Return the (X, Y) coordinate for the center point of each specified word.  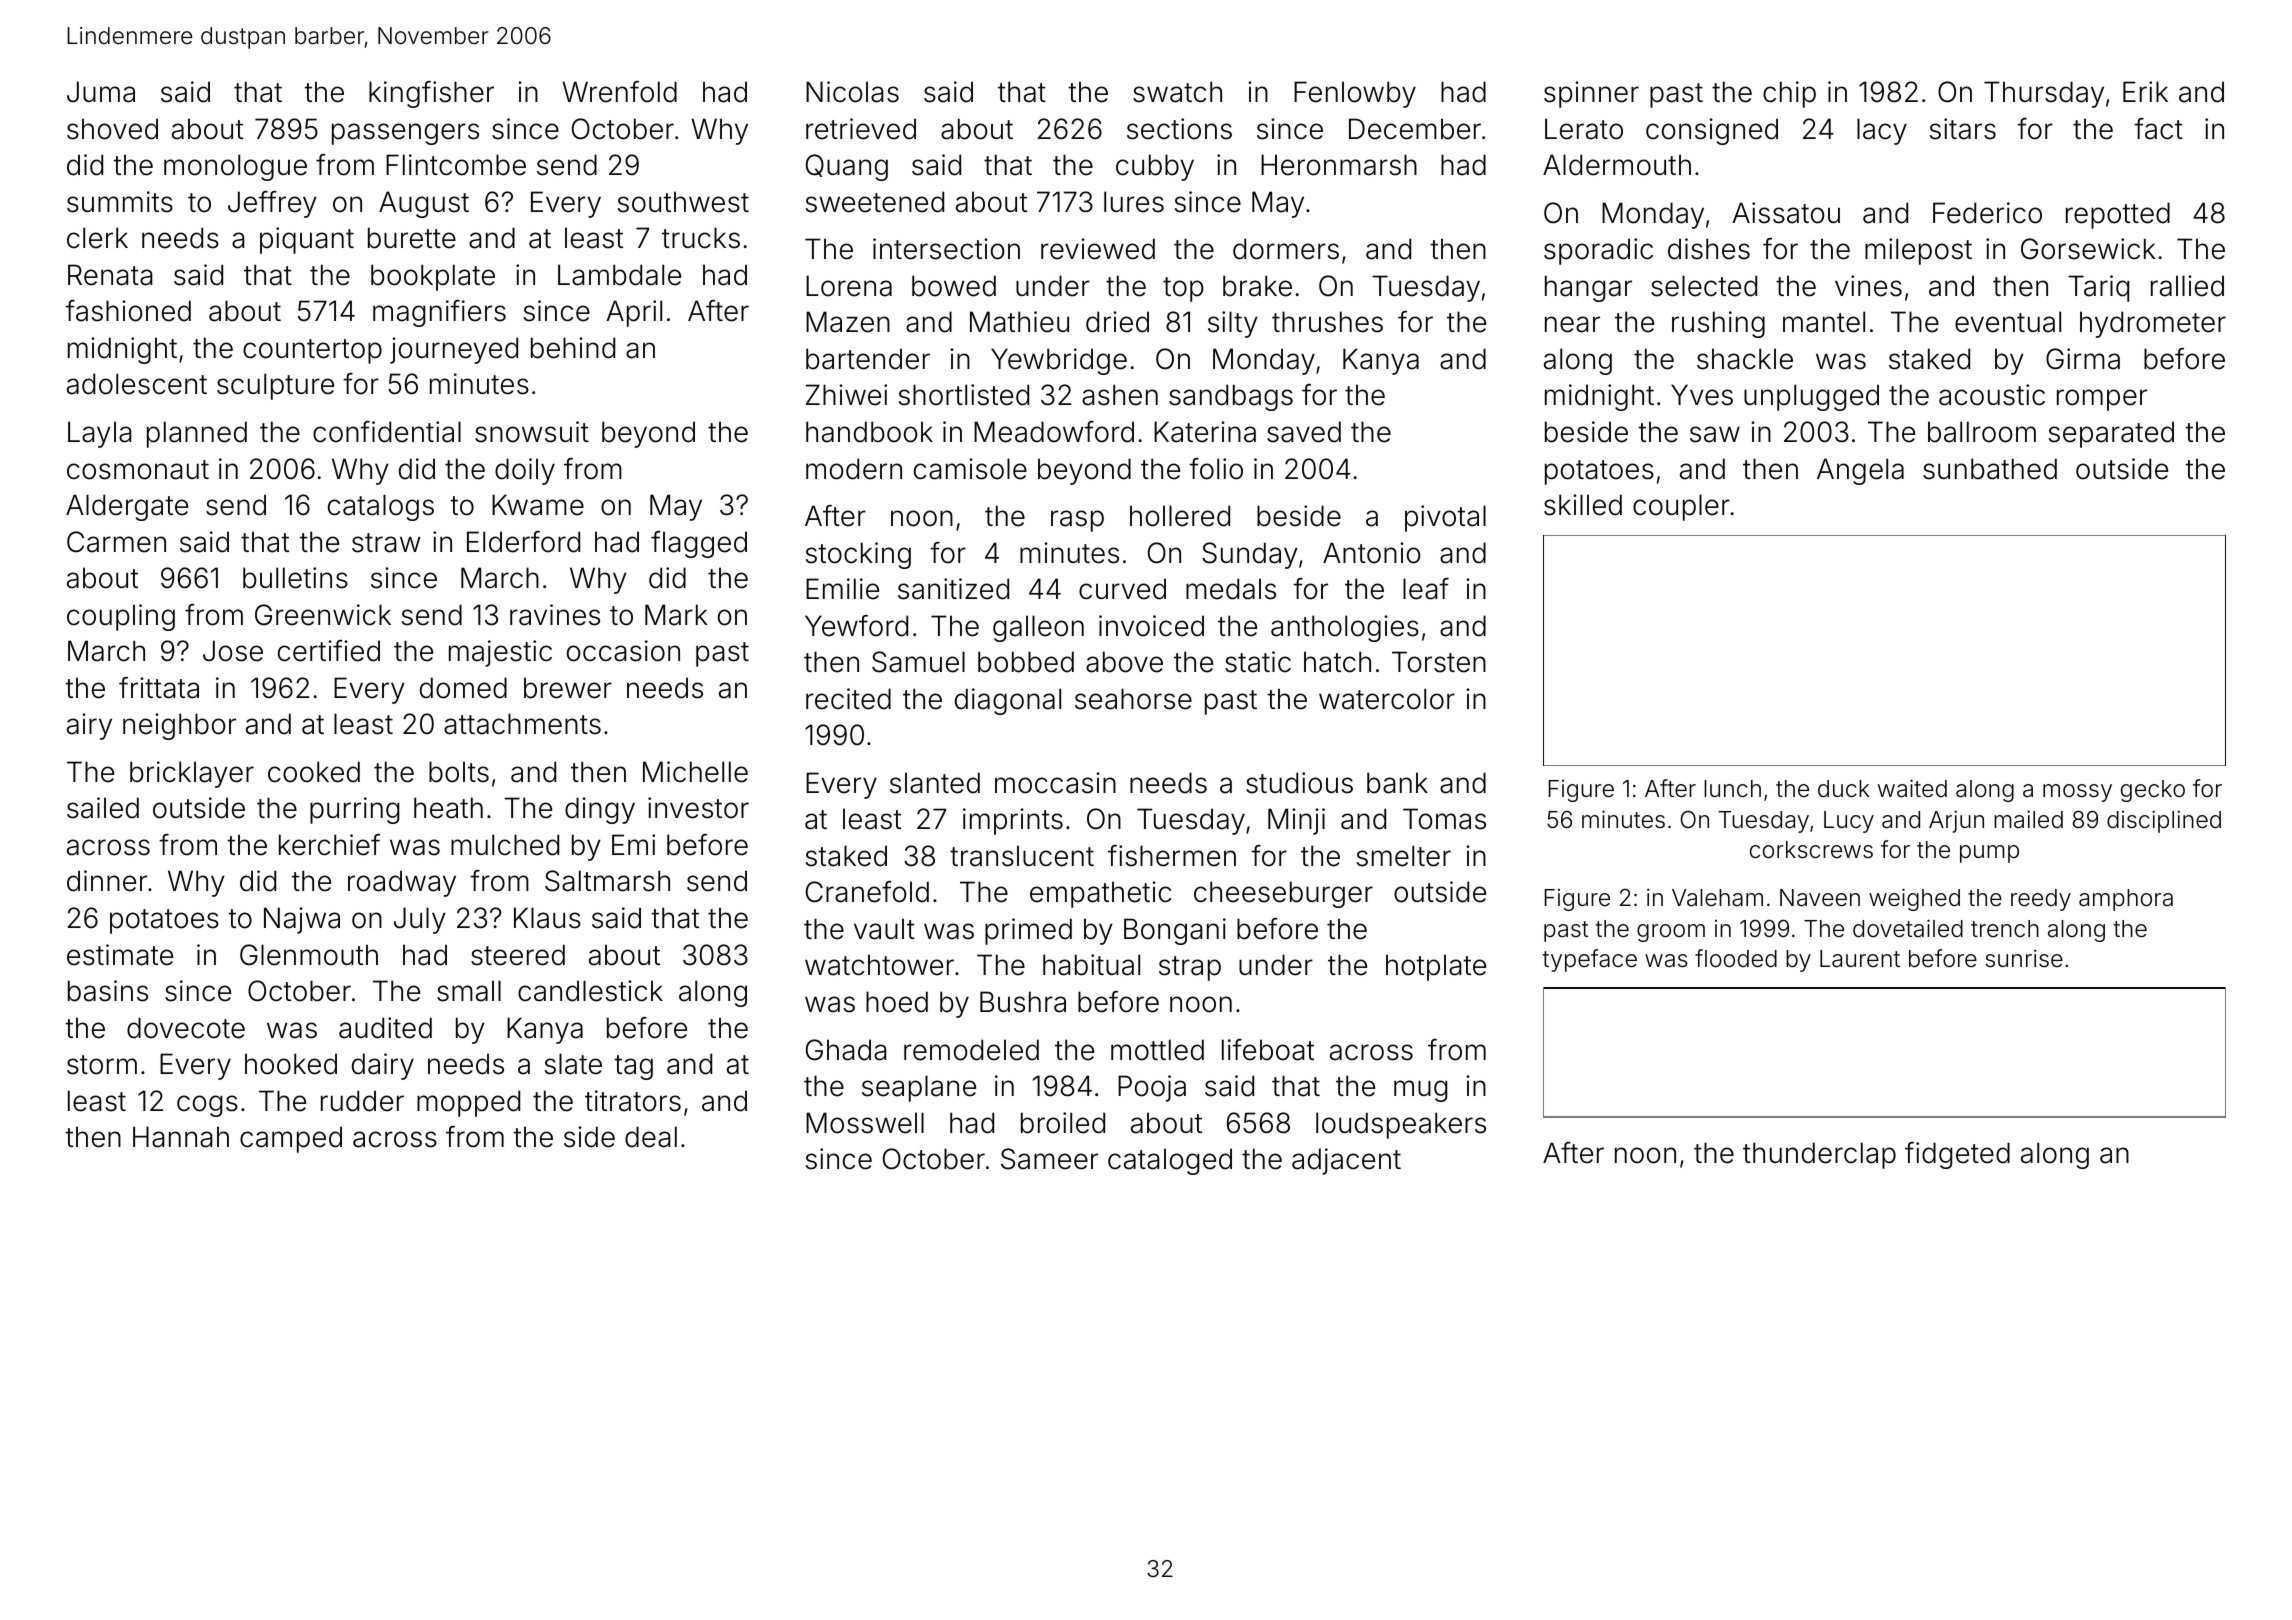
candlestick (590, 991)
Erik (2145, 91)
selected (1704, 286)
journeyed (454, 350)
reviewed (1098, 249)
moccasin (1055, 783)
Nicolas (852, 92)
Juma (101, 92)
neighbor (179, 726)
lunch (1732, 788)
